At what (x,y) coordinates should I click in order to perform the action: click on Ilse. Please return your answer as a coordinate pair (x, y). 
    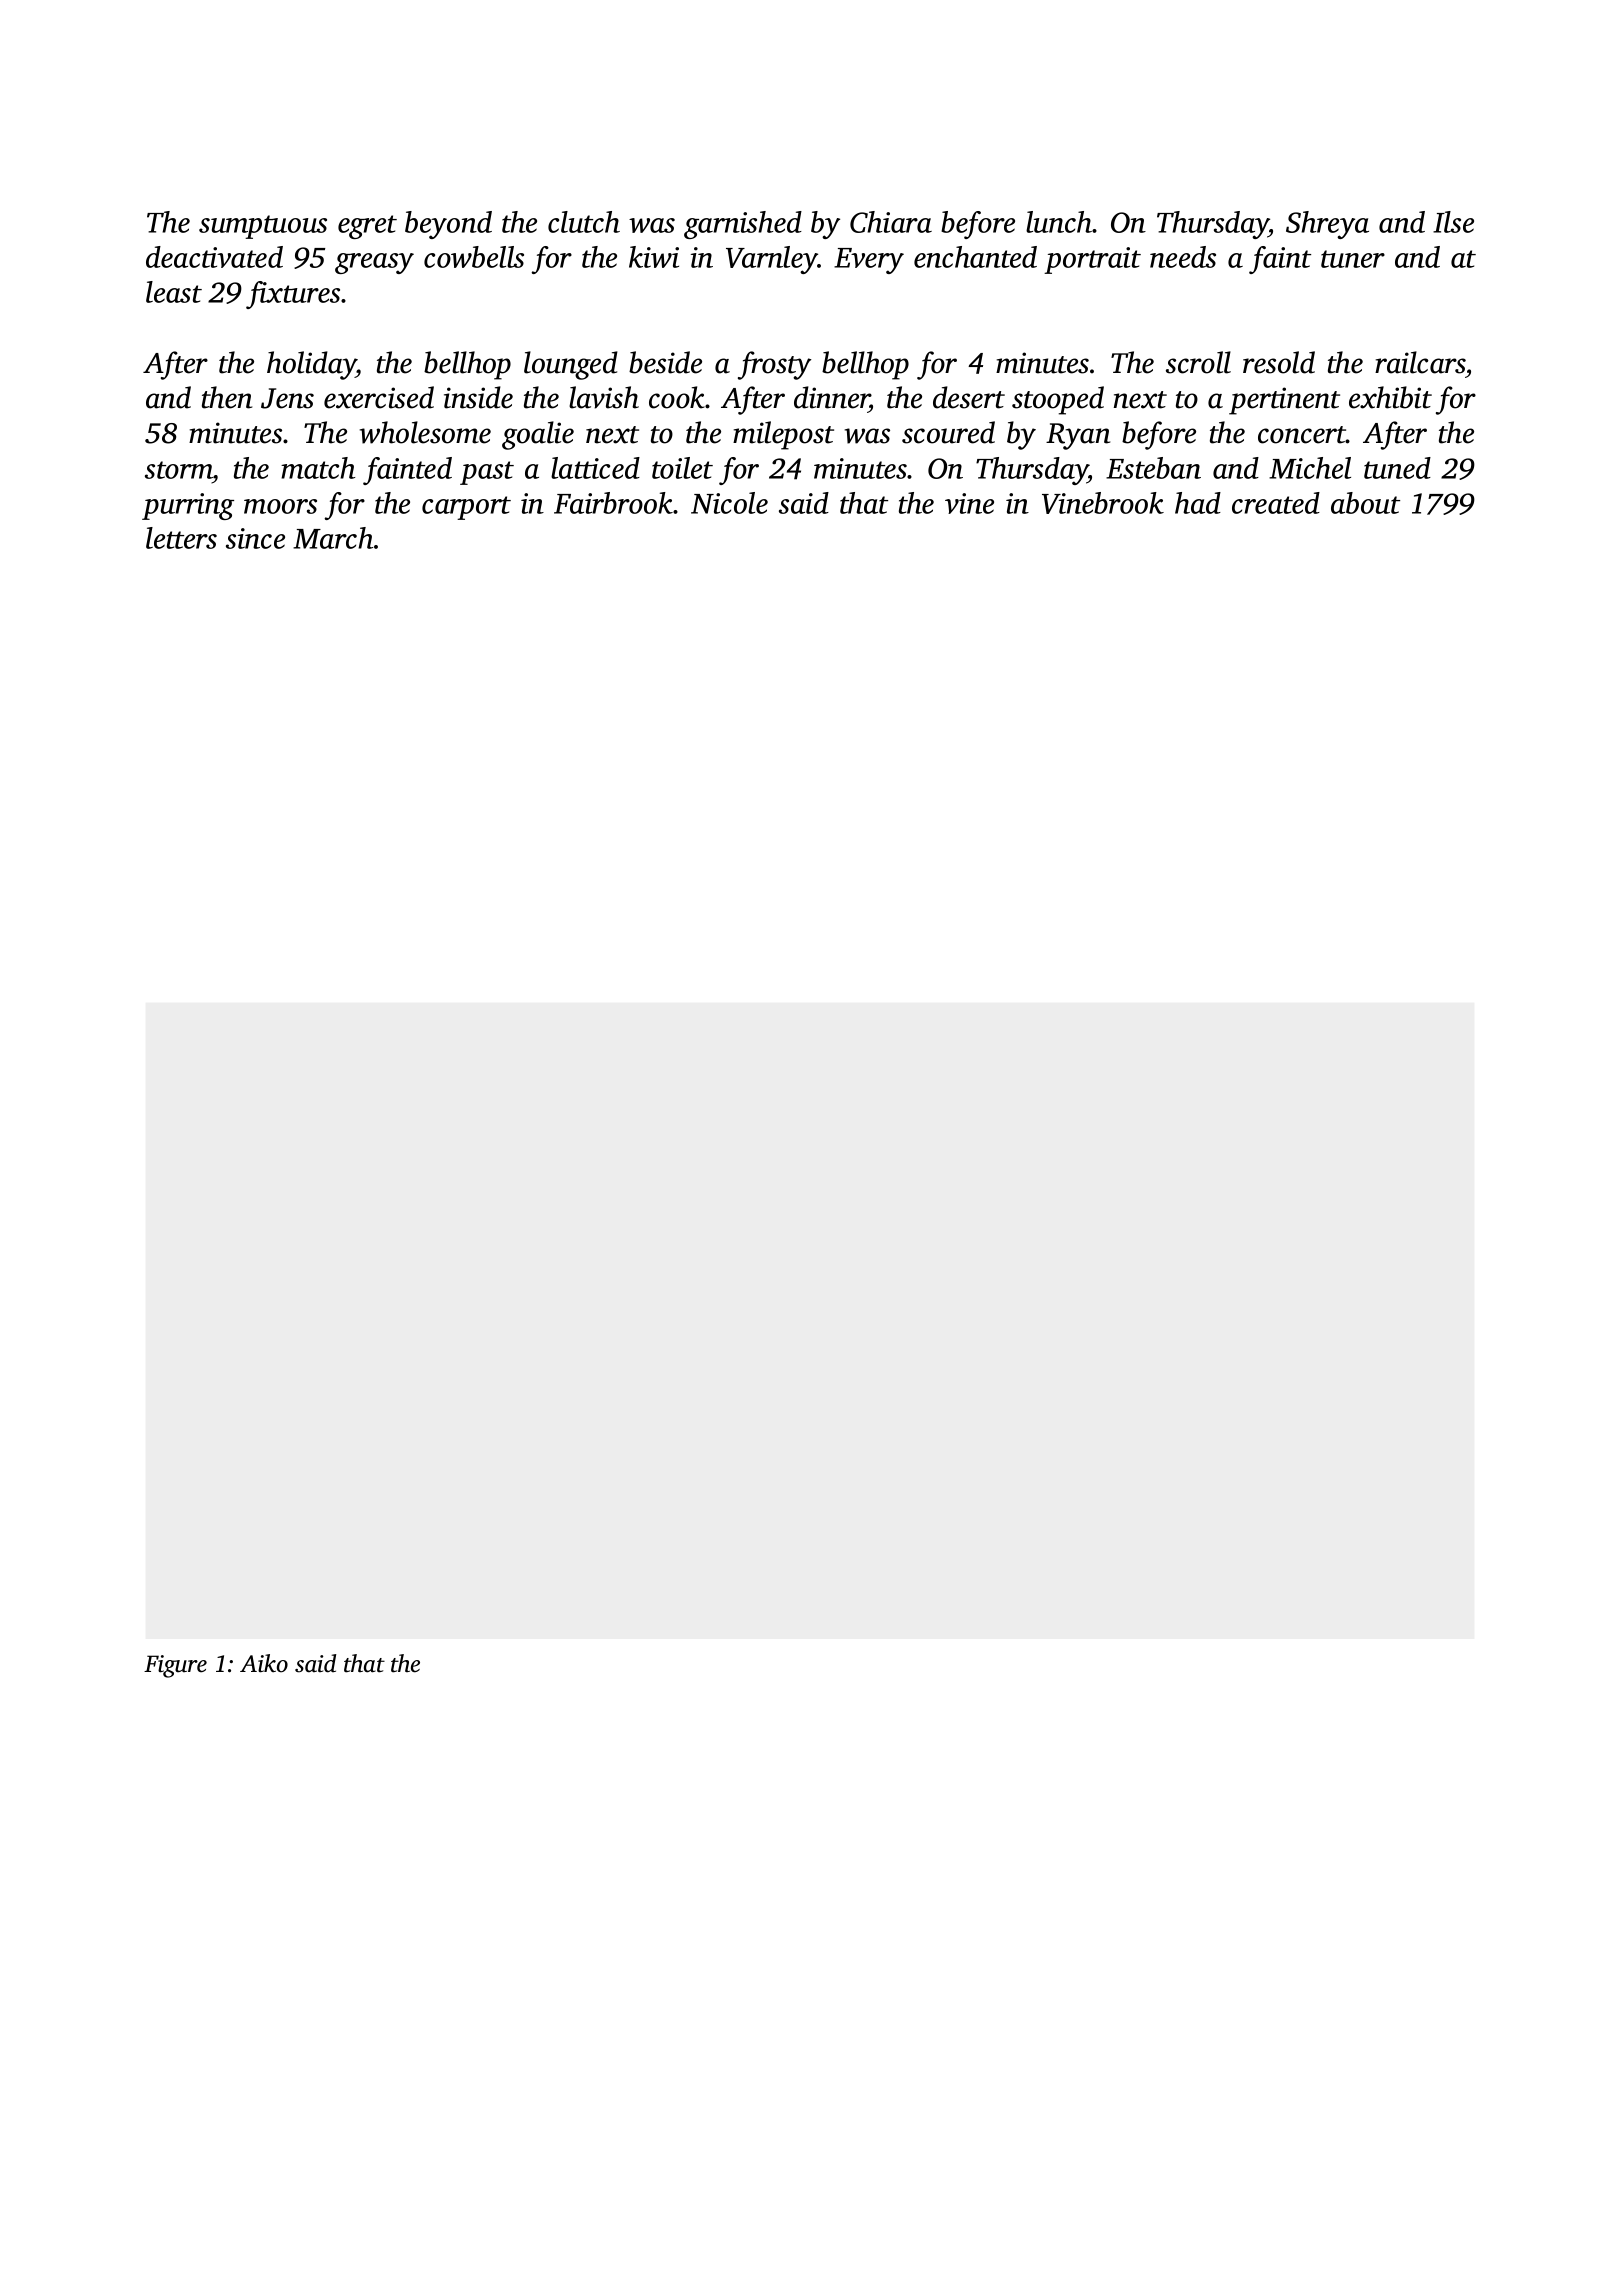
    Looking at the image, I should click on (1453, 222).
